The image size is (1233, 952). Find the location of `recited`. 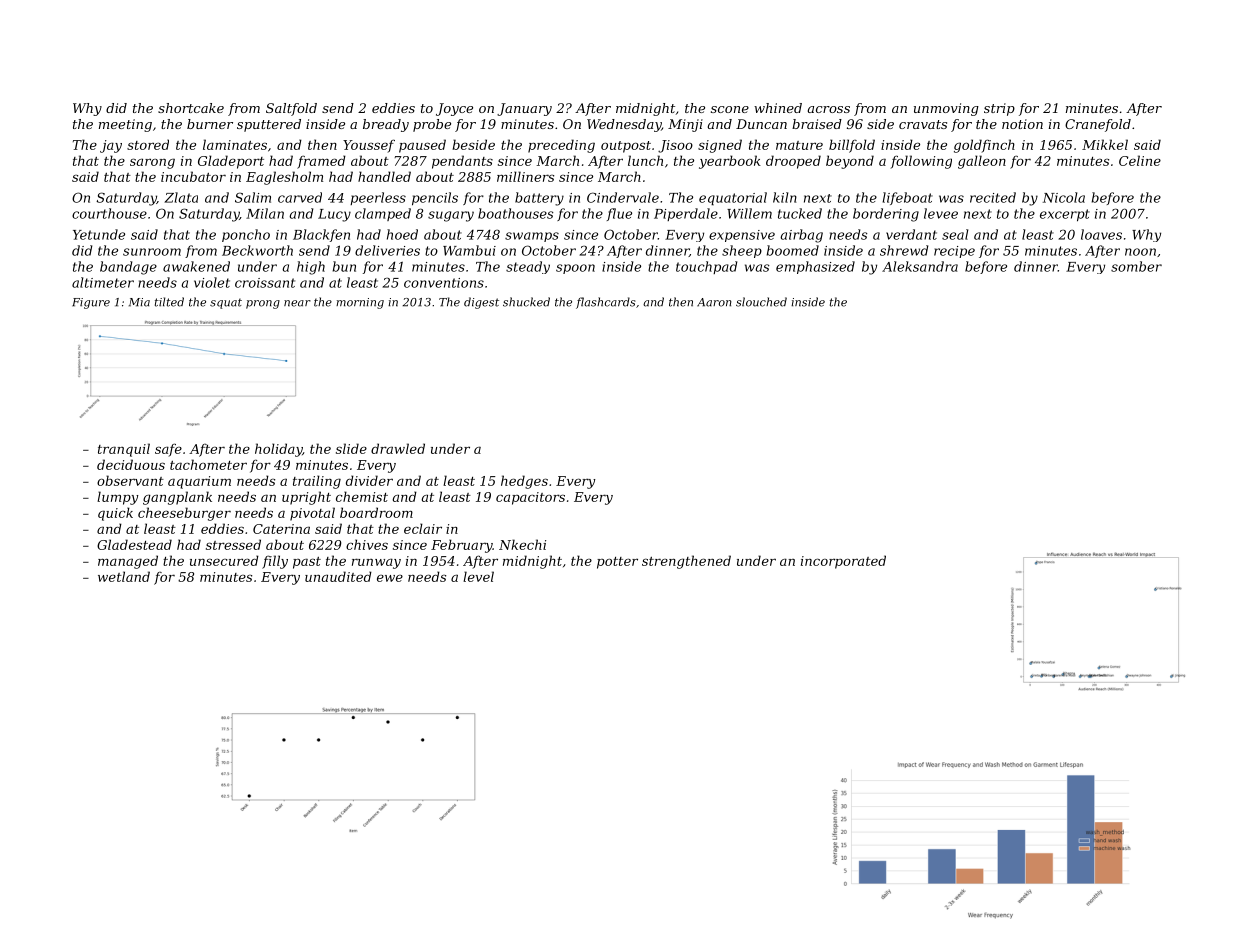

recited is located at coordinates (993, 197).
